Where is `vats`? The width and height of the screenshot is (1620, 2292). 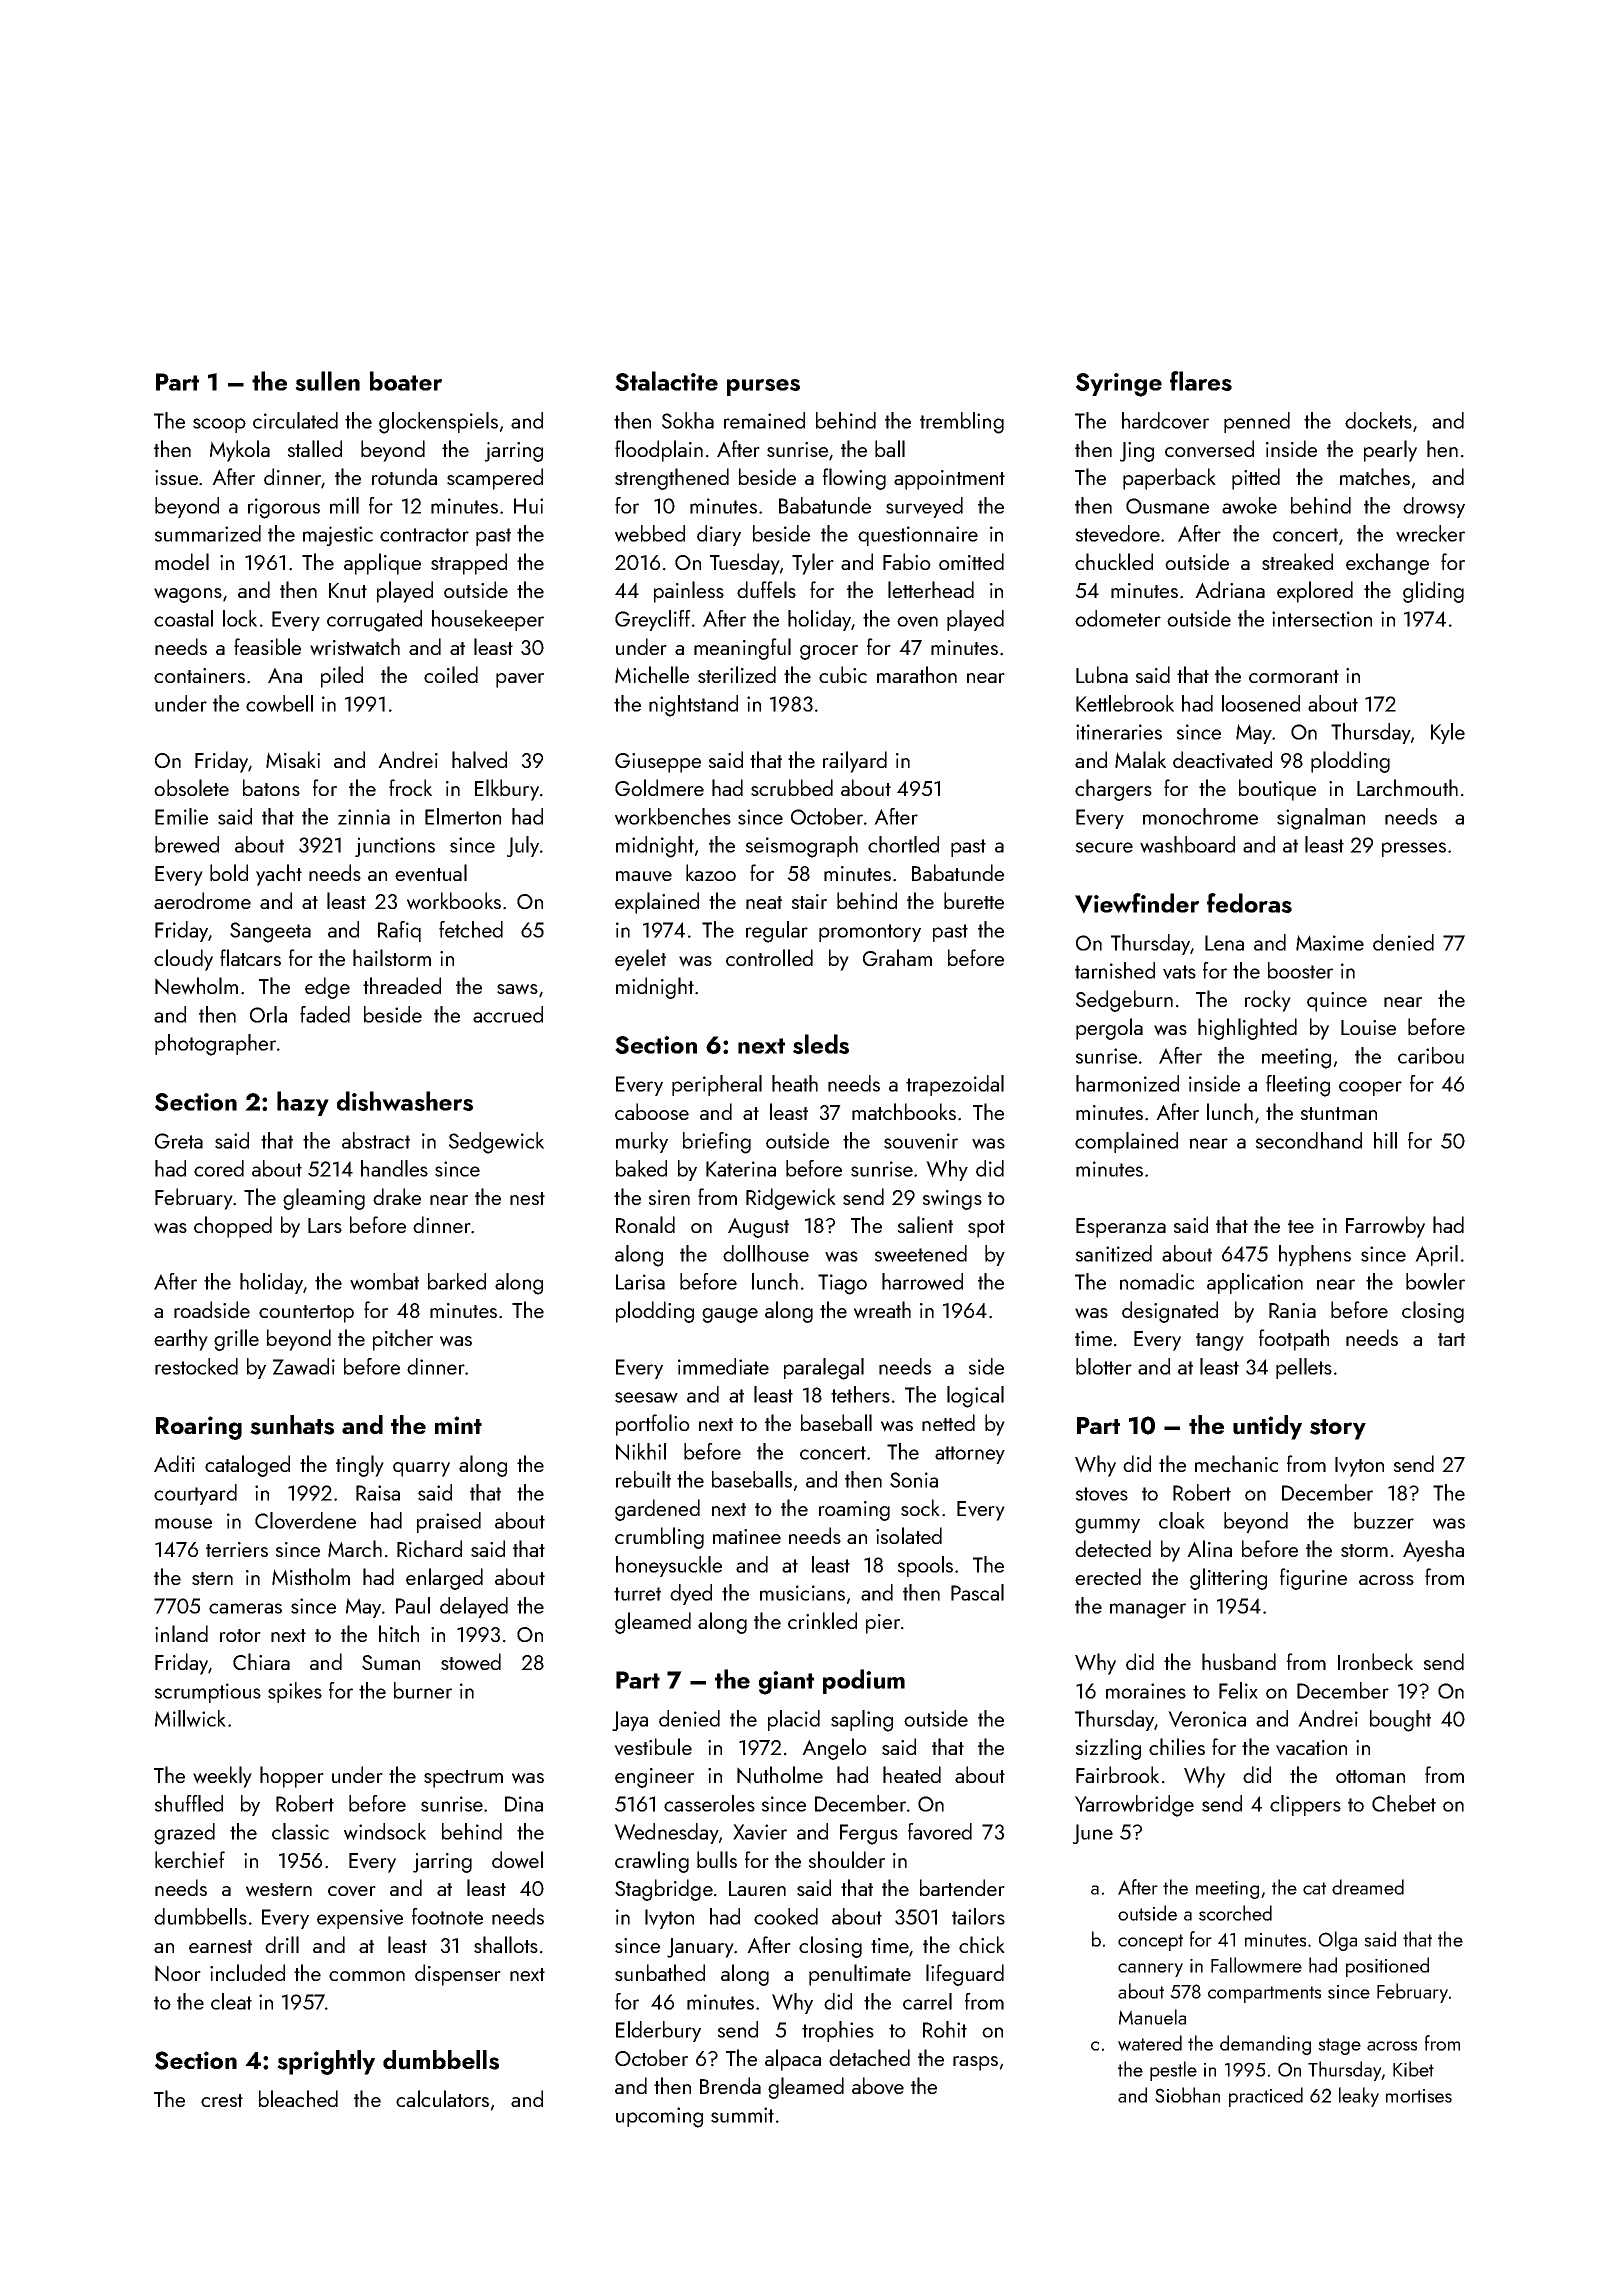
vats is located at coordinates (1179, 972).
